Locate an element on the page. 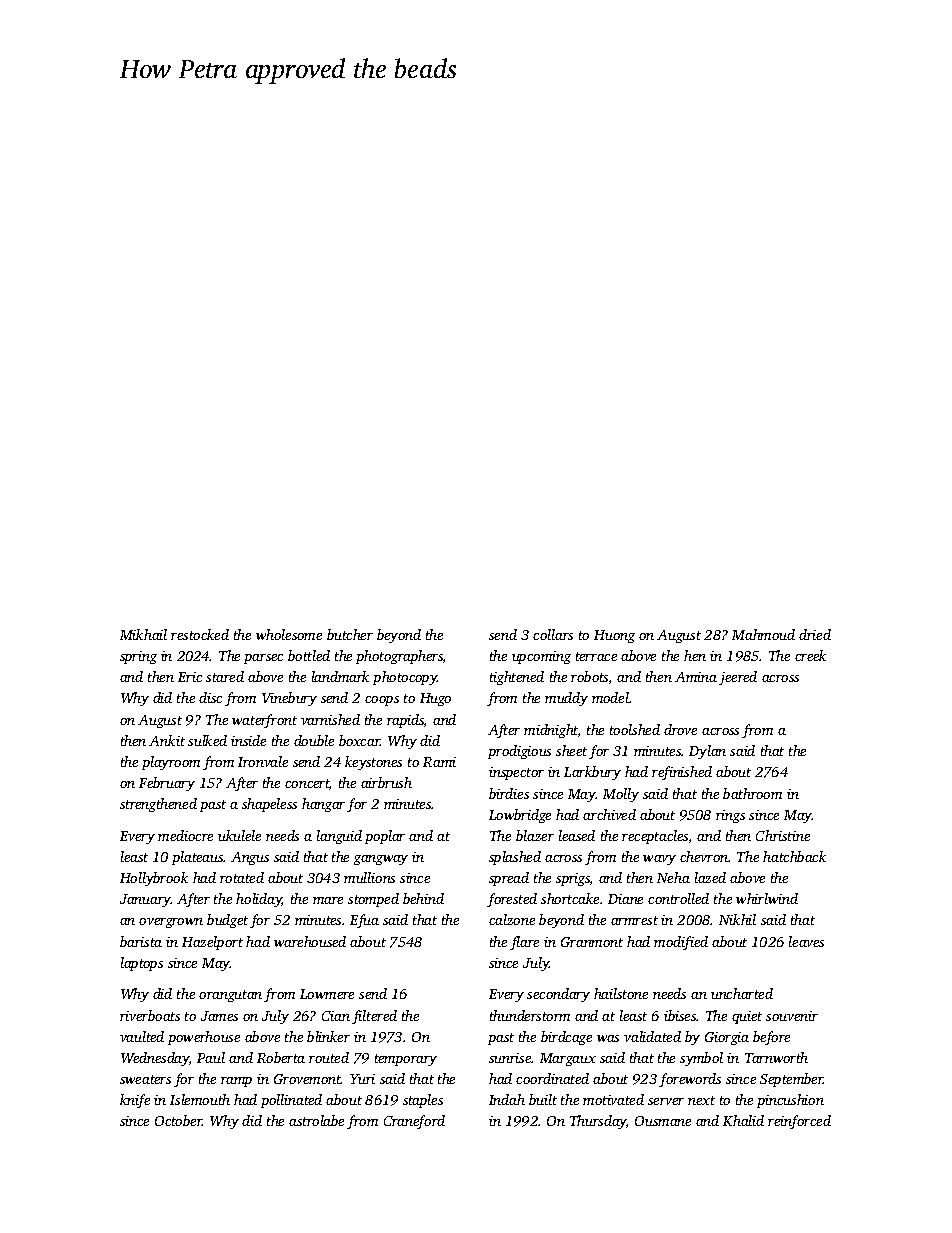  jeered is located at coordinates (738, 678).
